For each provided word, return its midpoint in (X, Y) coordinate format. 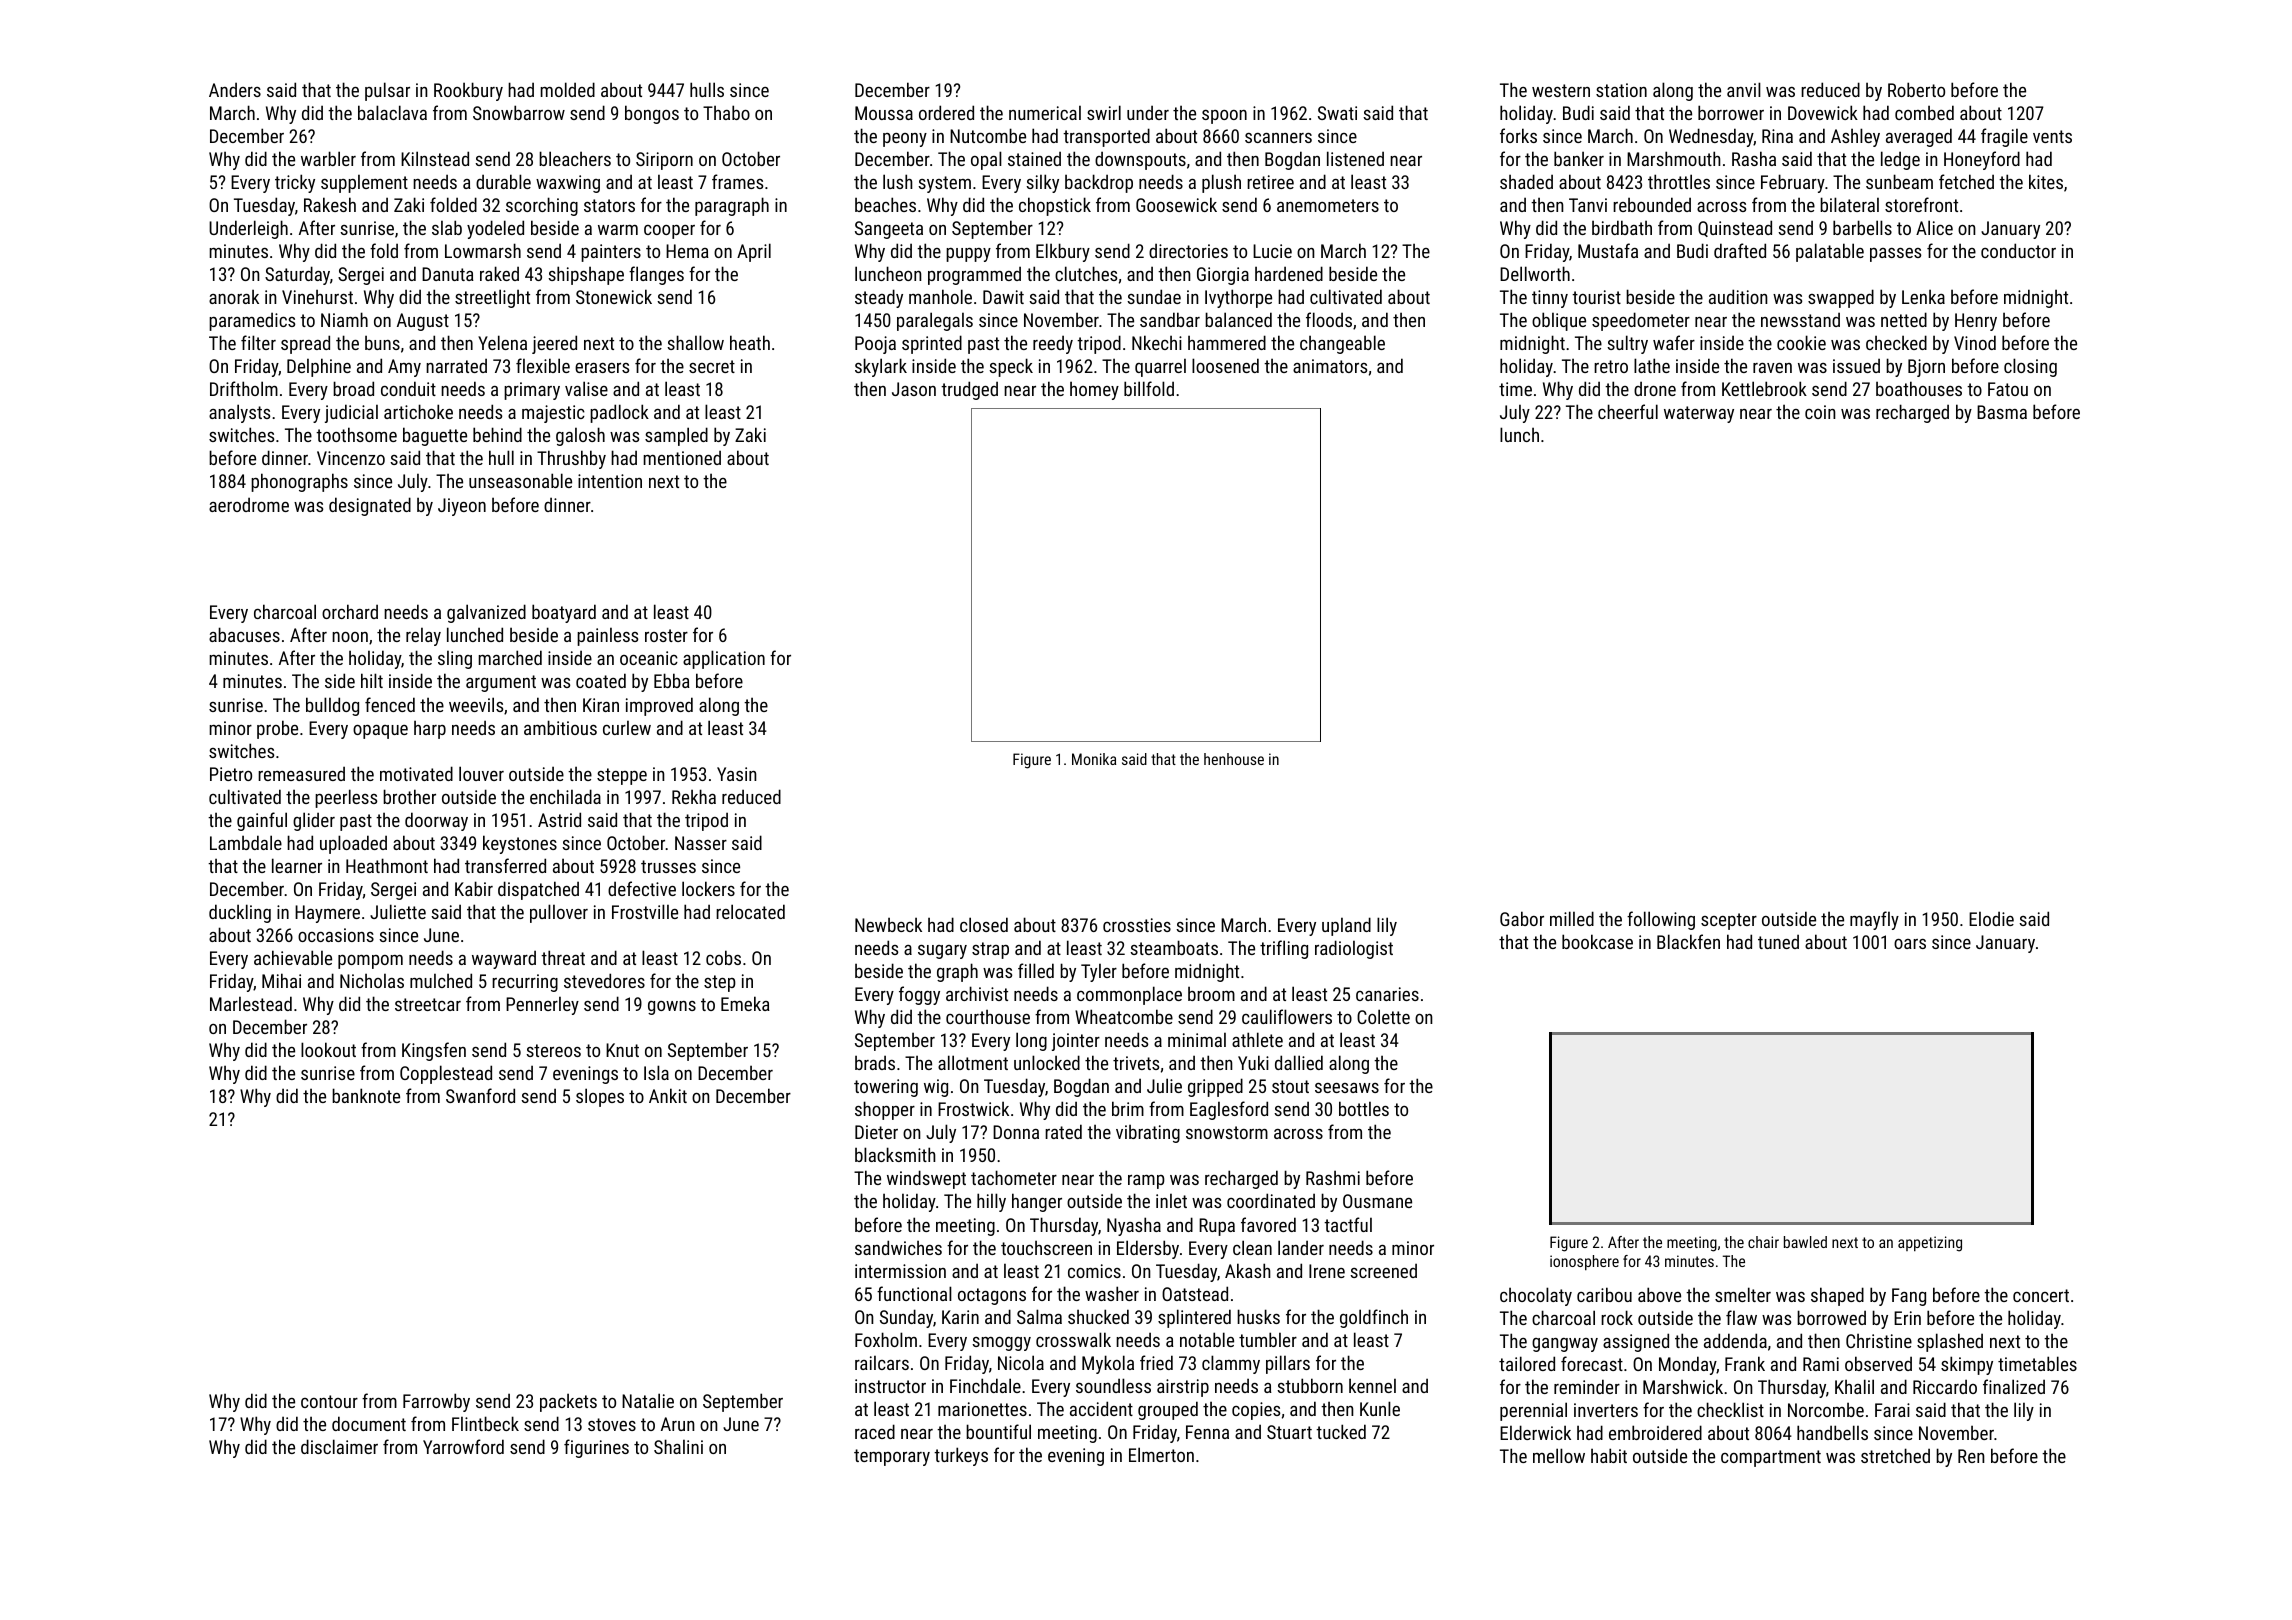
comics (1094, 1271)
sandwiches (898, 1247)
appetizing (1930, 1244)
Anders (235, 89)
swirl (1104, 112)
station (1621, 90)
